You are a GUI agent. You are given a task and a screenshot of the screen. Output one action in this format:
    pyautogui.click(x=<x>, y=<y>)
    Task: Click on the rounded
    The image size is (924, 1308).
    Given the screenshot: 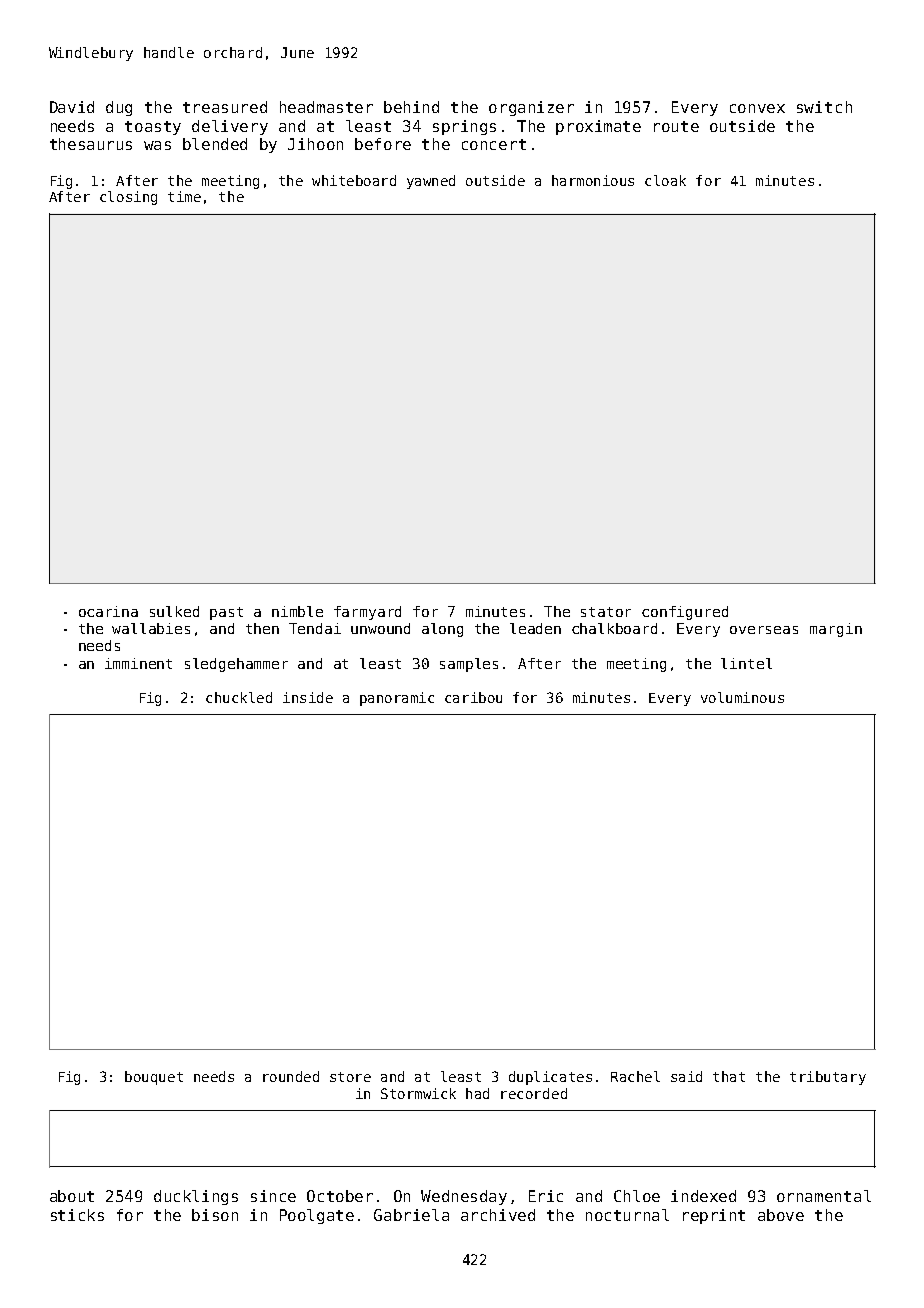 What is the action you would take?
    pyautogui.click(x=291, y=1076)
